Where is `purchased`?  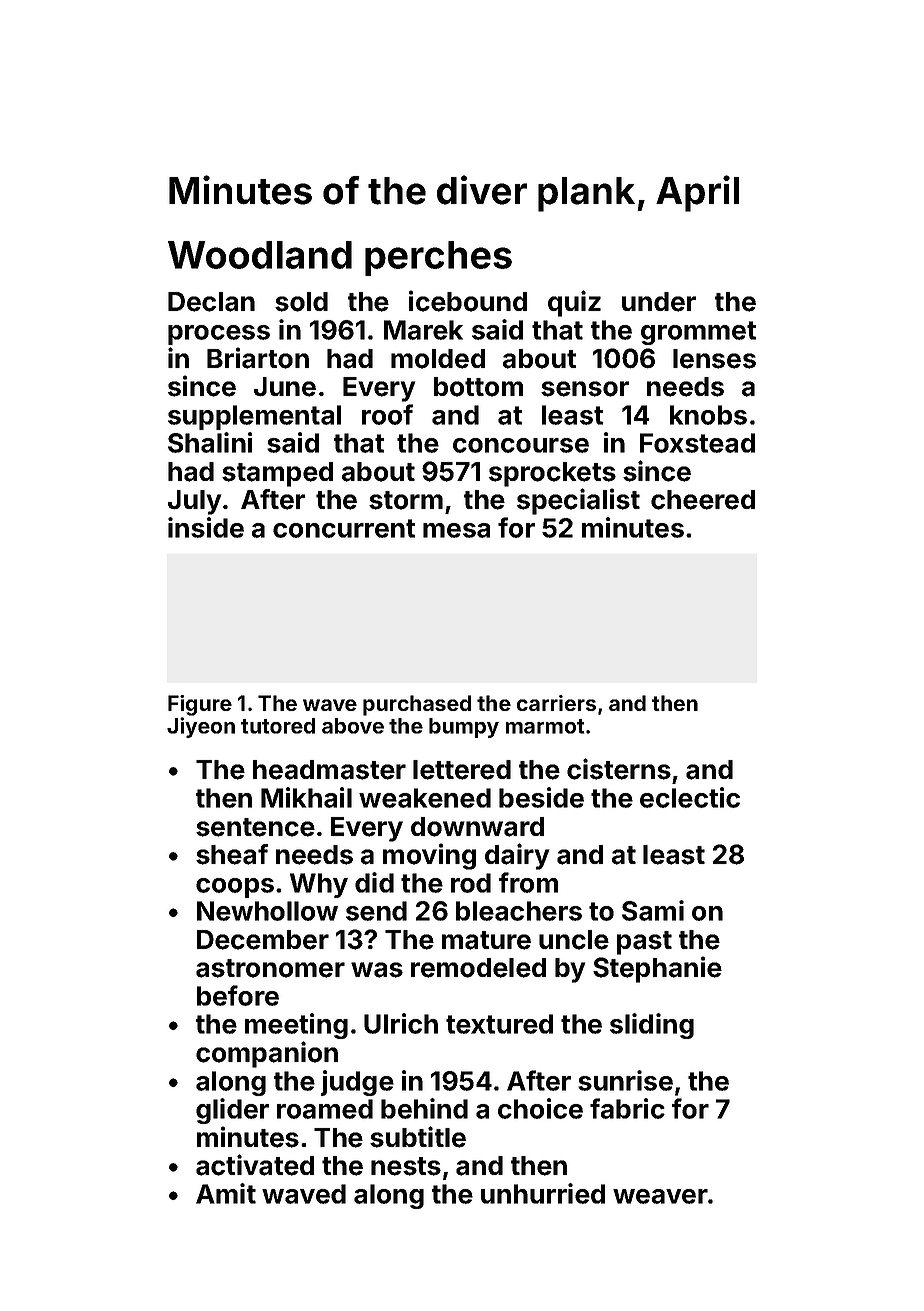 purchased is located at coordinates (417, 705).
